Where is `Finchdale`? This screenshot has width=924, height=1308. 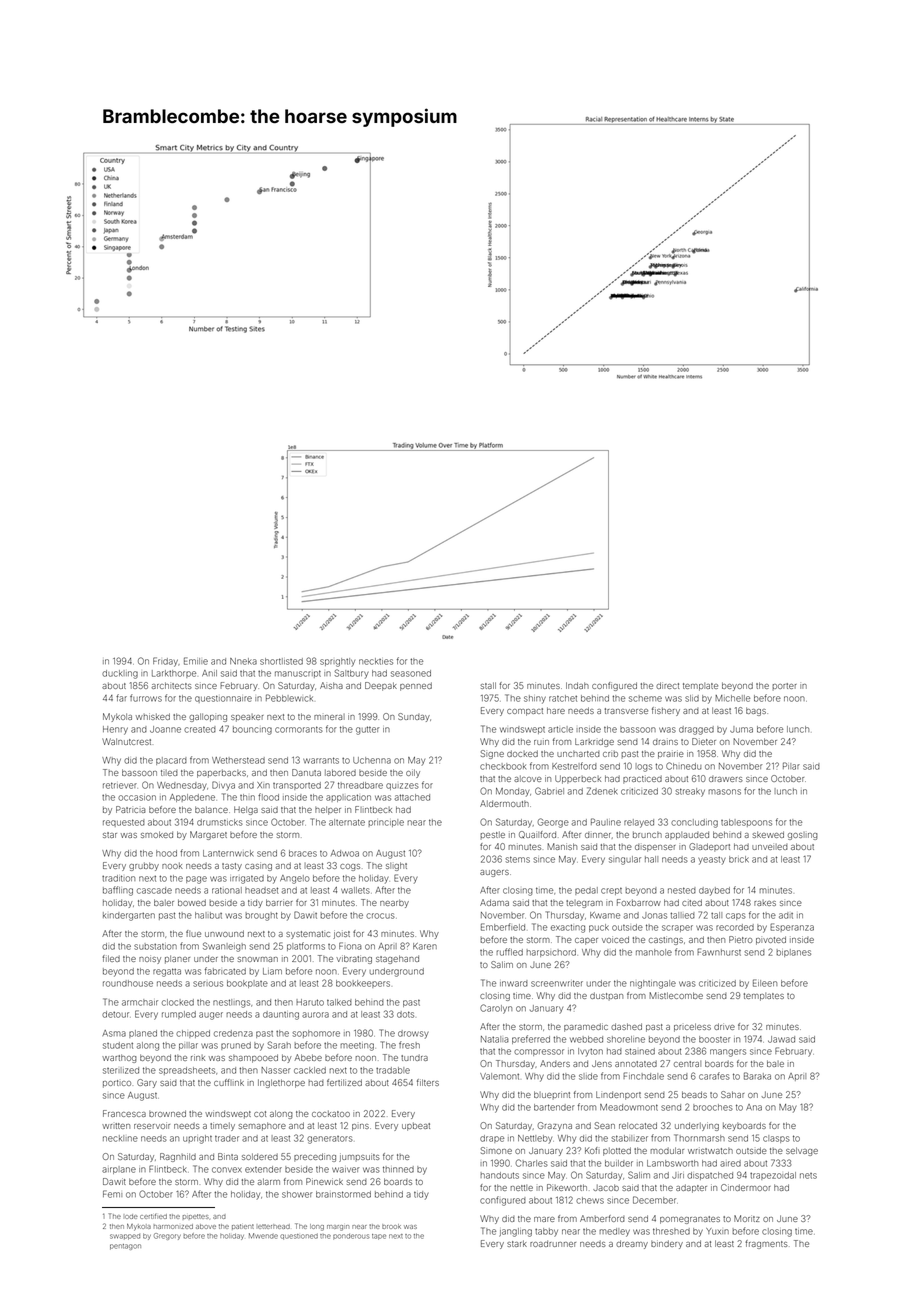 Finchdale is located at coordinates (643, 1076).
